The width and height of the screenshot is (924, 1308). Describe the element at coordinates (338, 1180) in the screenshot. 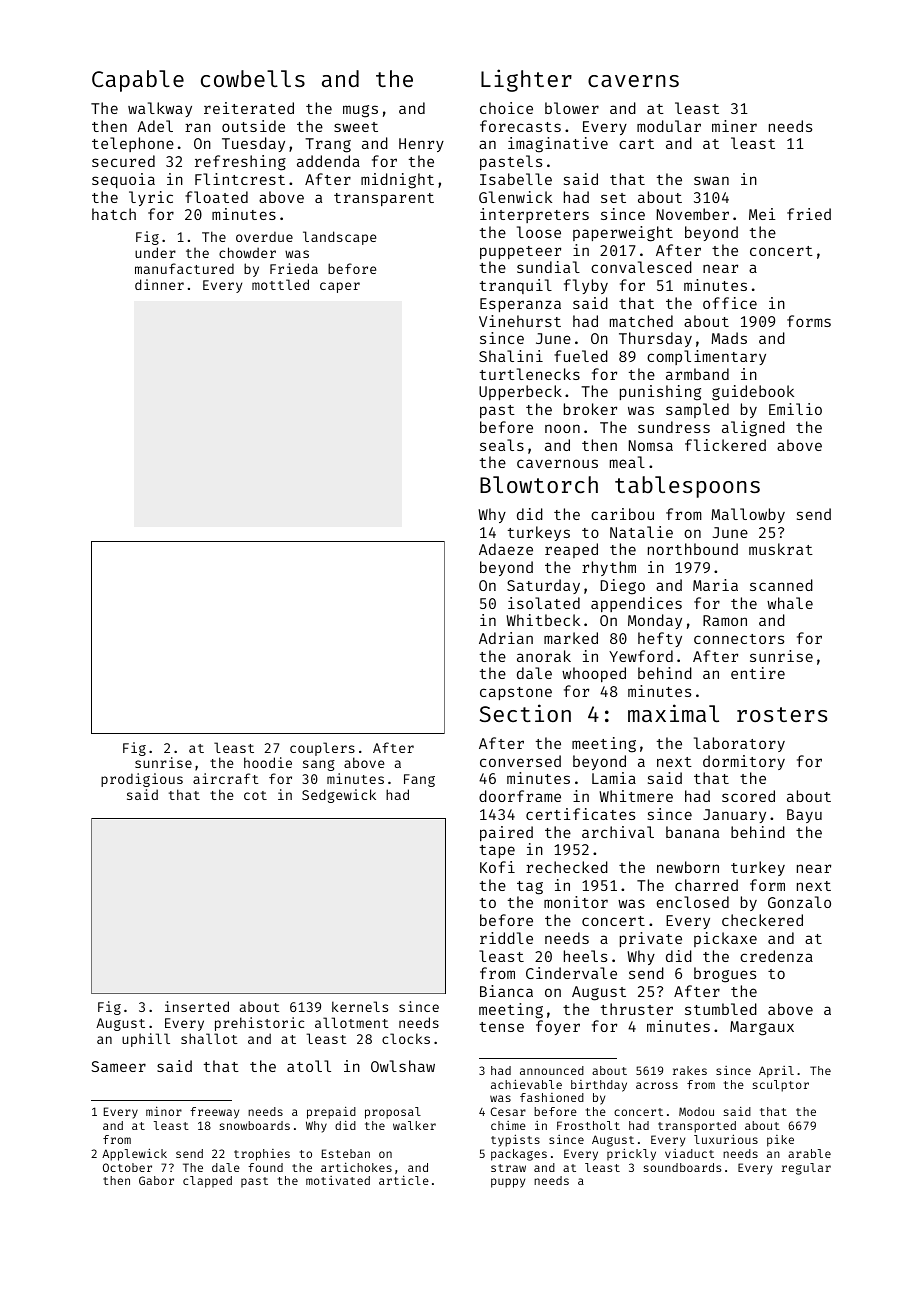

I see `motivated` at that location.
